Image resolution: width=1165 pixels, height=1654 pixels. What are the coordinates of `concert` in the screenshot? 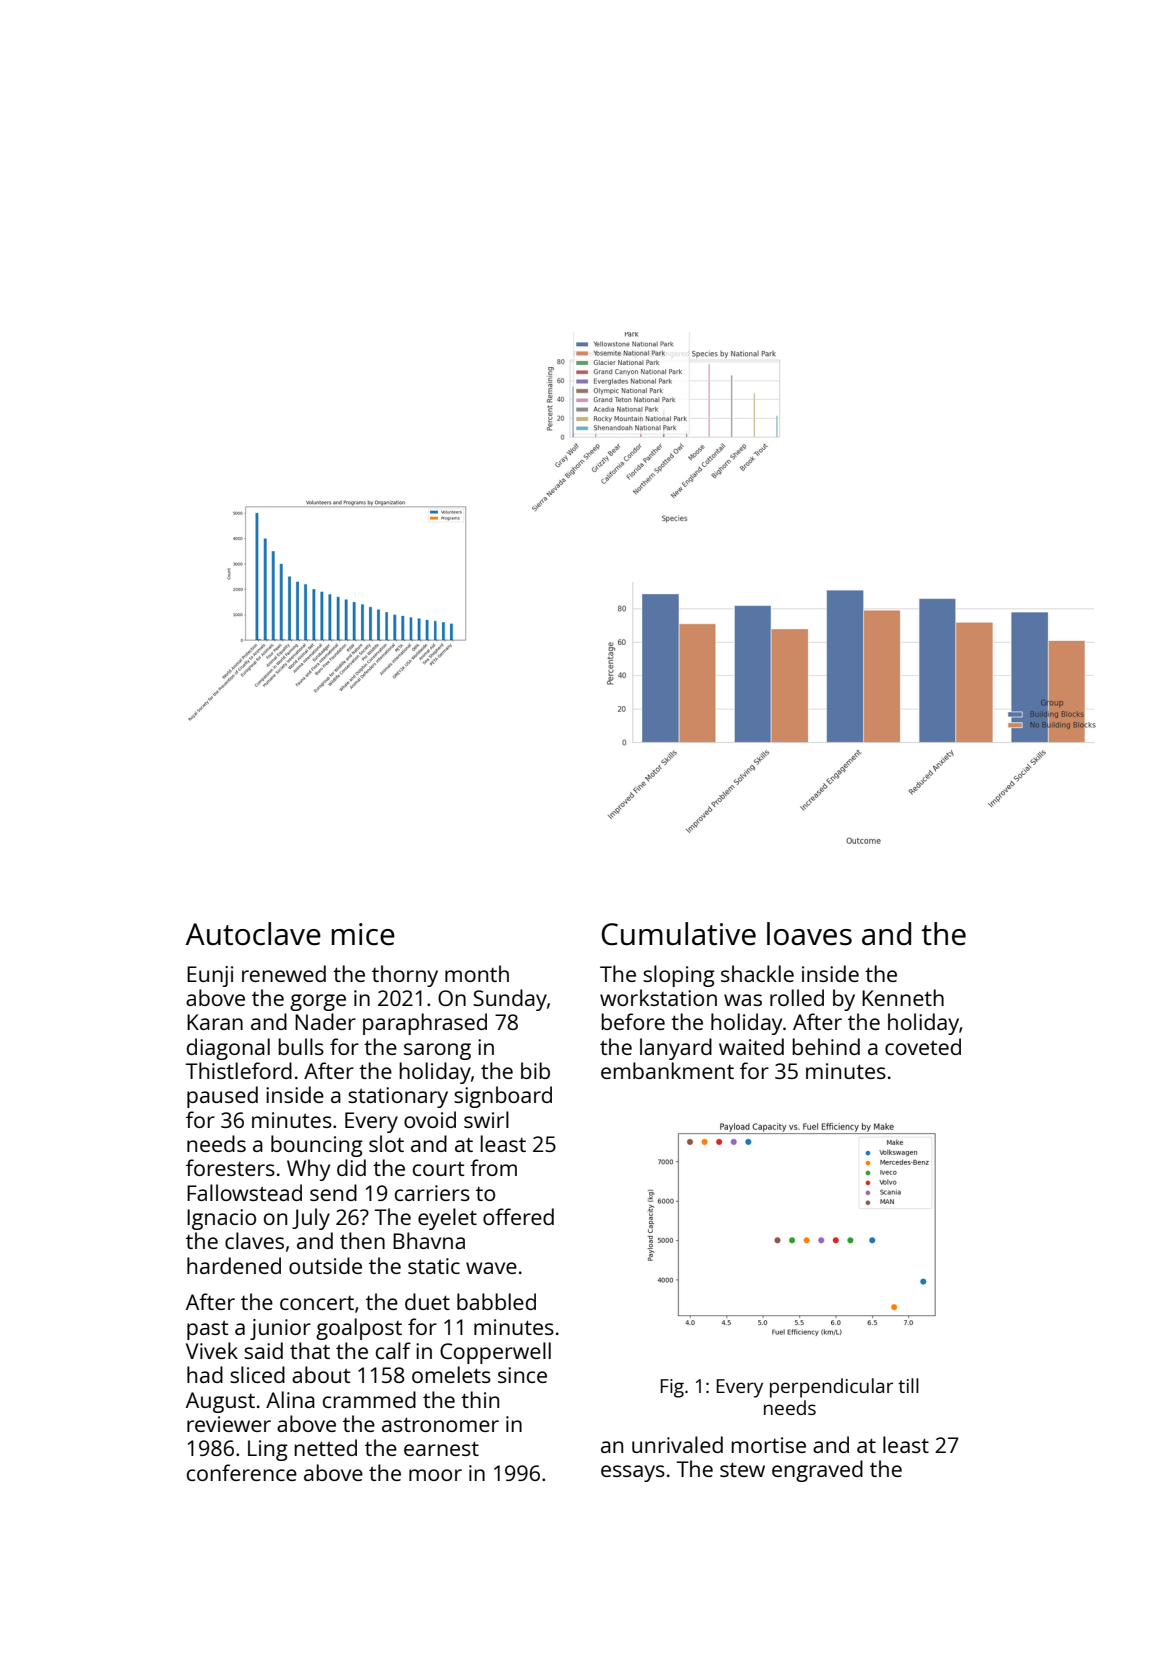 It's located at (317, 1303).
